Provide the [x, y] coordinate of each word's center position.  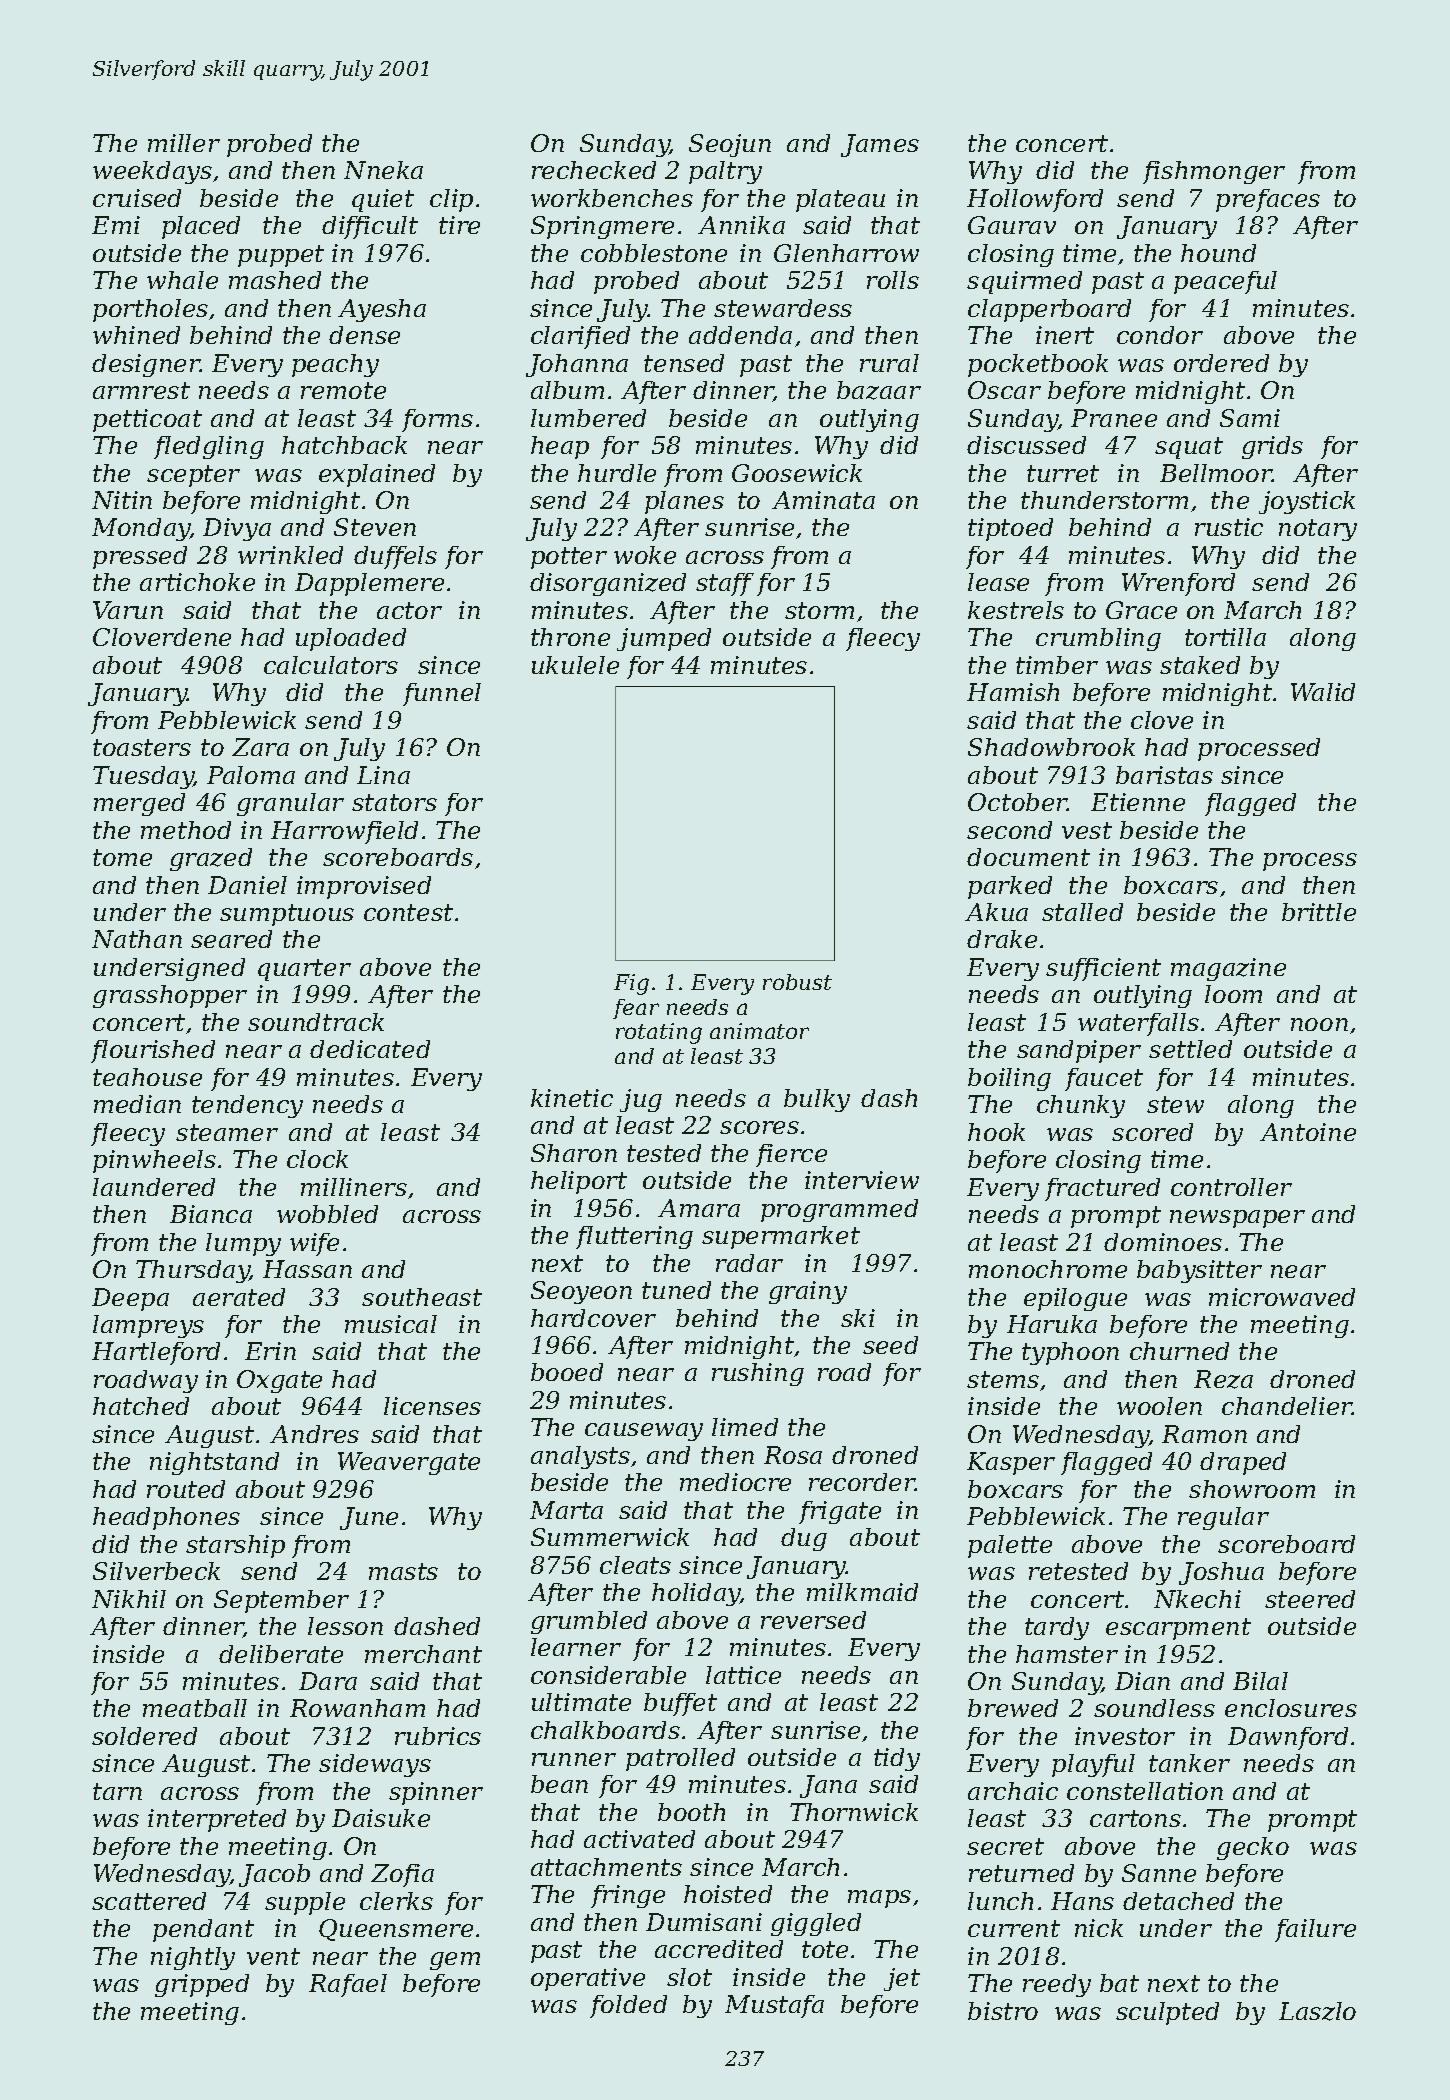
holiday [696, 1594]
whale [182, 280]
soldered [144, 1736]
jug [641, 1100]
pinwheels [154, 1161]
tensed [684, 363]
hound [1218, 253]
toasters [142, 747]
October [1018, 802]
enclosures [1291, 1708]
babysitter [1199, 1271]
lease [998, 582]
